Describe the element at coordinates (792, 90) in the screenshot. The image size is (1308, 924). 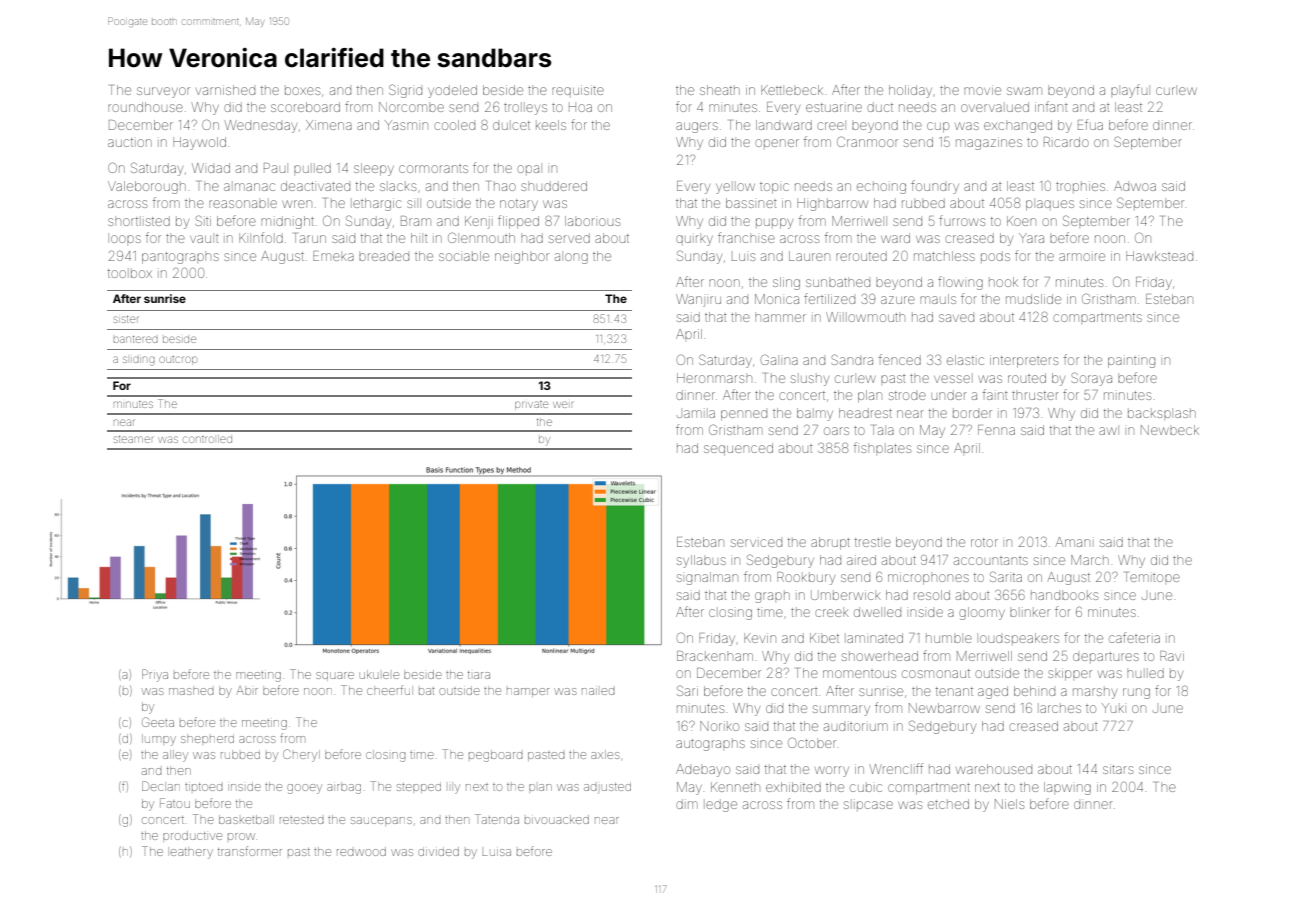
I see `Kettlebeck` at that location.
